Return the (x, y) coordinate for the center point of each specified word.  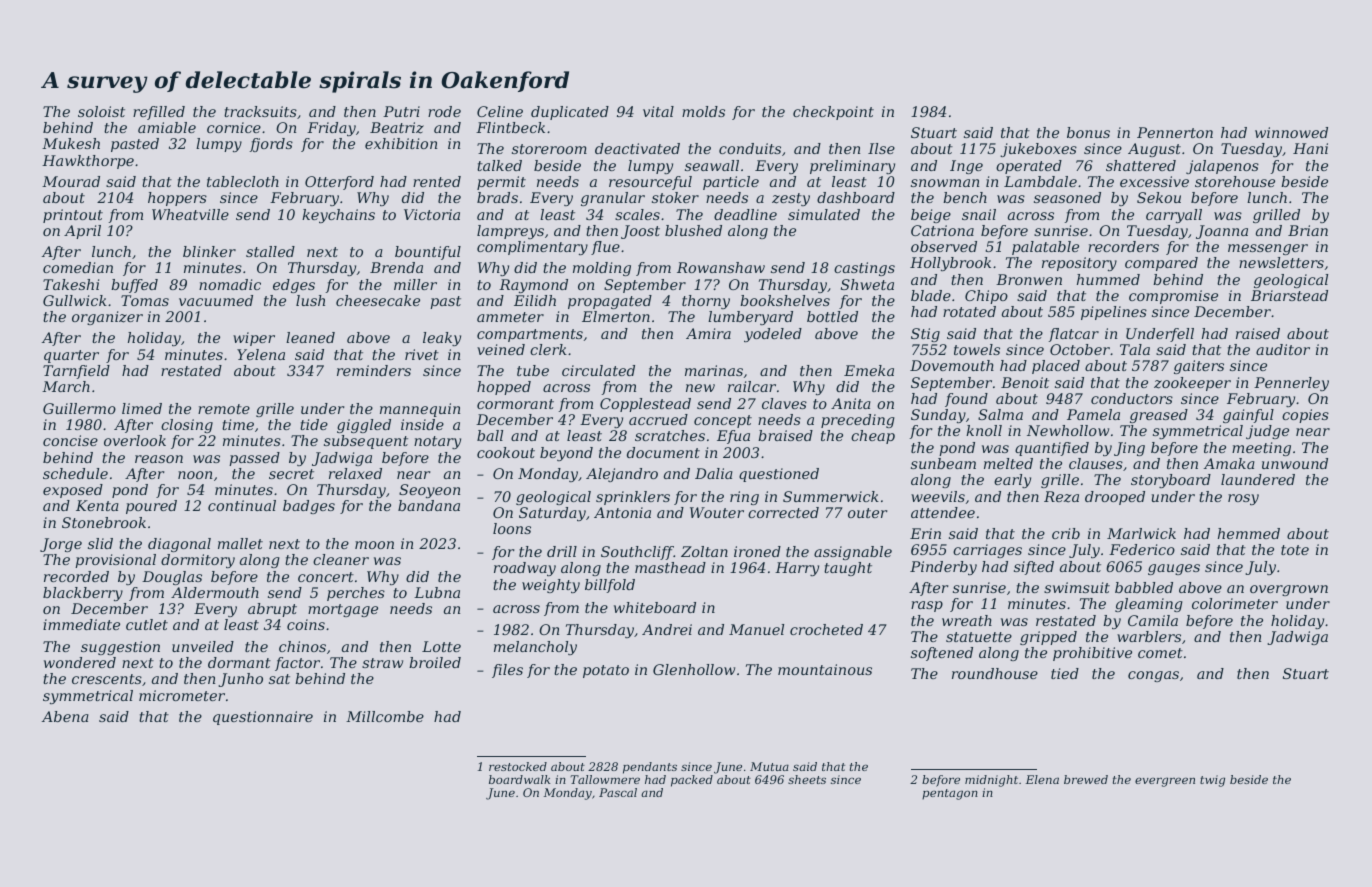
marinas (714, 370)
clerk (548, 349)
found (966, 400)
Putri (401, 111)
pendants (650, 768)
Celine (500, 111)
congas (1153, 676)
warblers (1149, 636)
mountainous (825, 669)
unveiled (203, 646)
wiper (254, 339)
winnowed (1291, 132)
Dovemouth (952, 365)
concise (70, 440)
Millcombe (385, 716)
